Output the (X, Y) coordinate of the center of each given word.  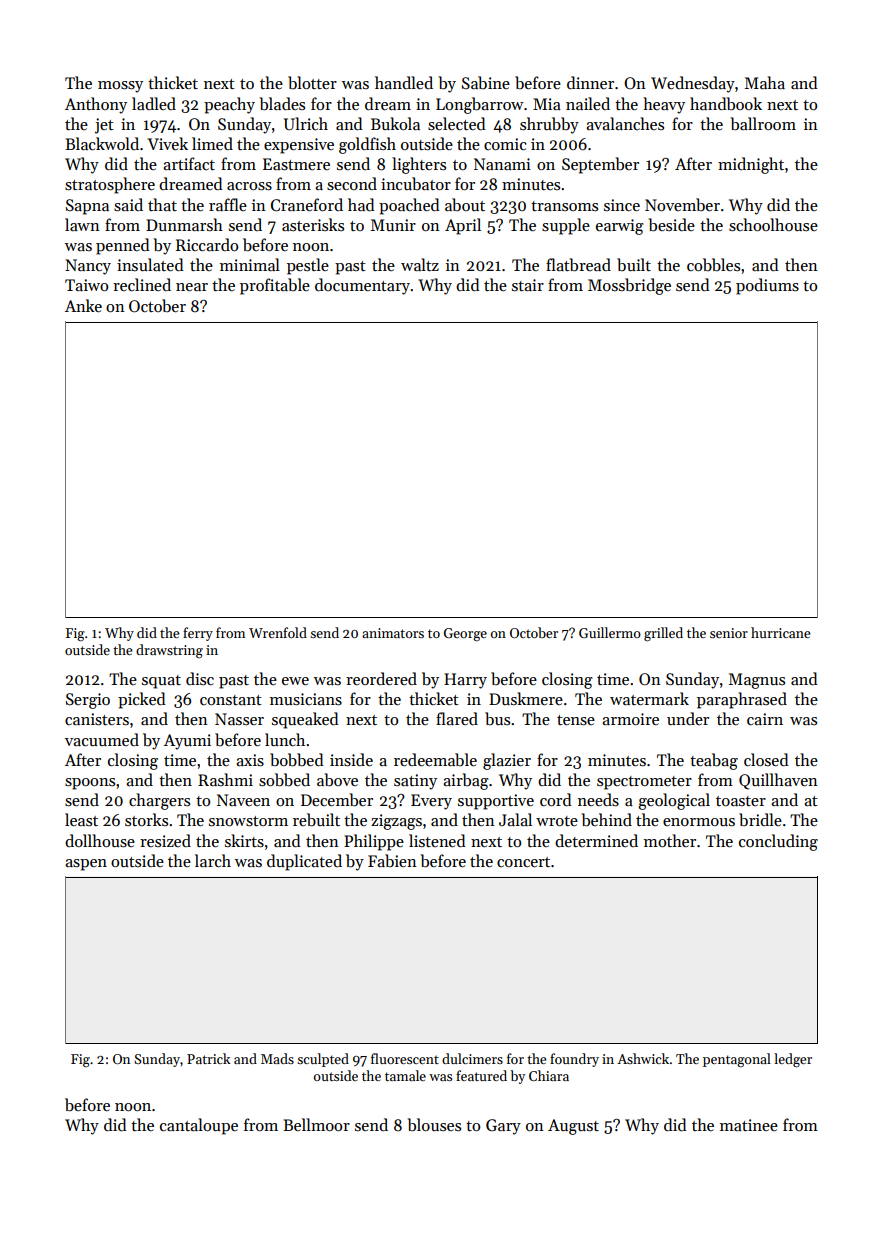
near (192, 287)
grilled (663, 634)
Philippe (374, 842)
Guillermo (610, 632)
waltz (420, 264)
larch (213, 860)
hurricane (780, 632)
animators (393, 633)
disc (200, 678)
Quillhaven (778, 781)
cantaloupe (199, 1126)
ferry (198, 634)
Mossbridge (629, 286)
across (249, 186)
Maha (765, 82)
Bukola (395, 123)
